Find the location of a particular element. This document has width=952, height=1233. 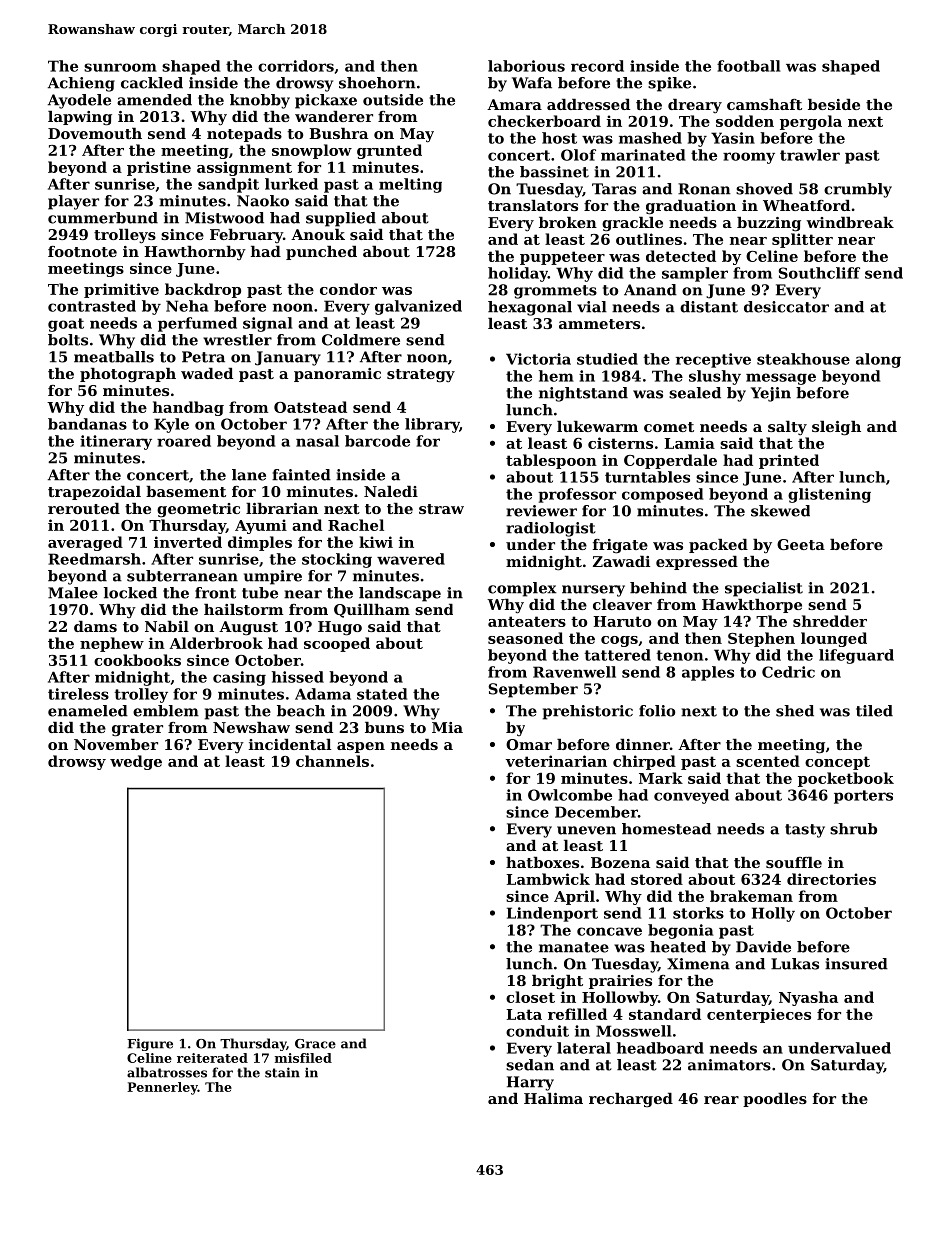

salty is located at coordinates (787, 428).
